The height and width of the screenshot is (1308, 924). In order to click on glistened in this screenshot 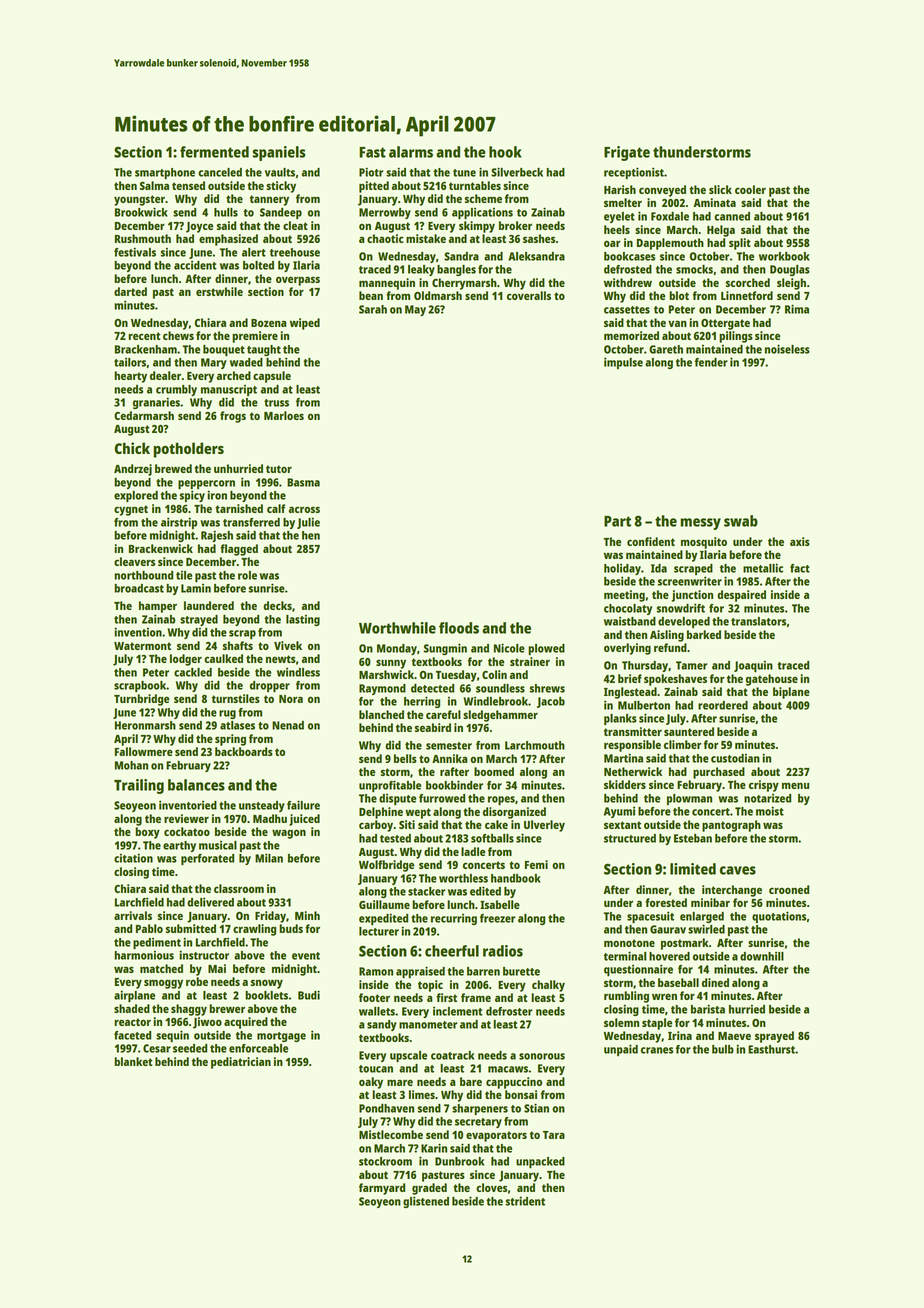, I will do `click(426, 1202)`.
